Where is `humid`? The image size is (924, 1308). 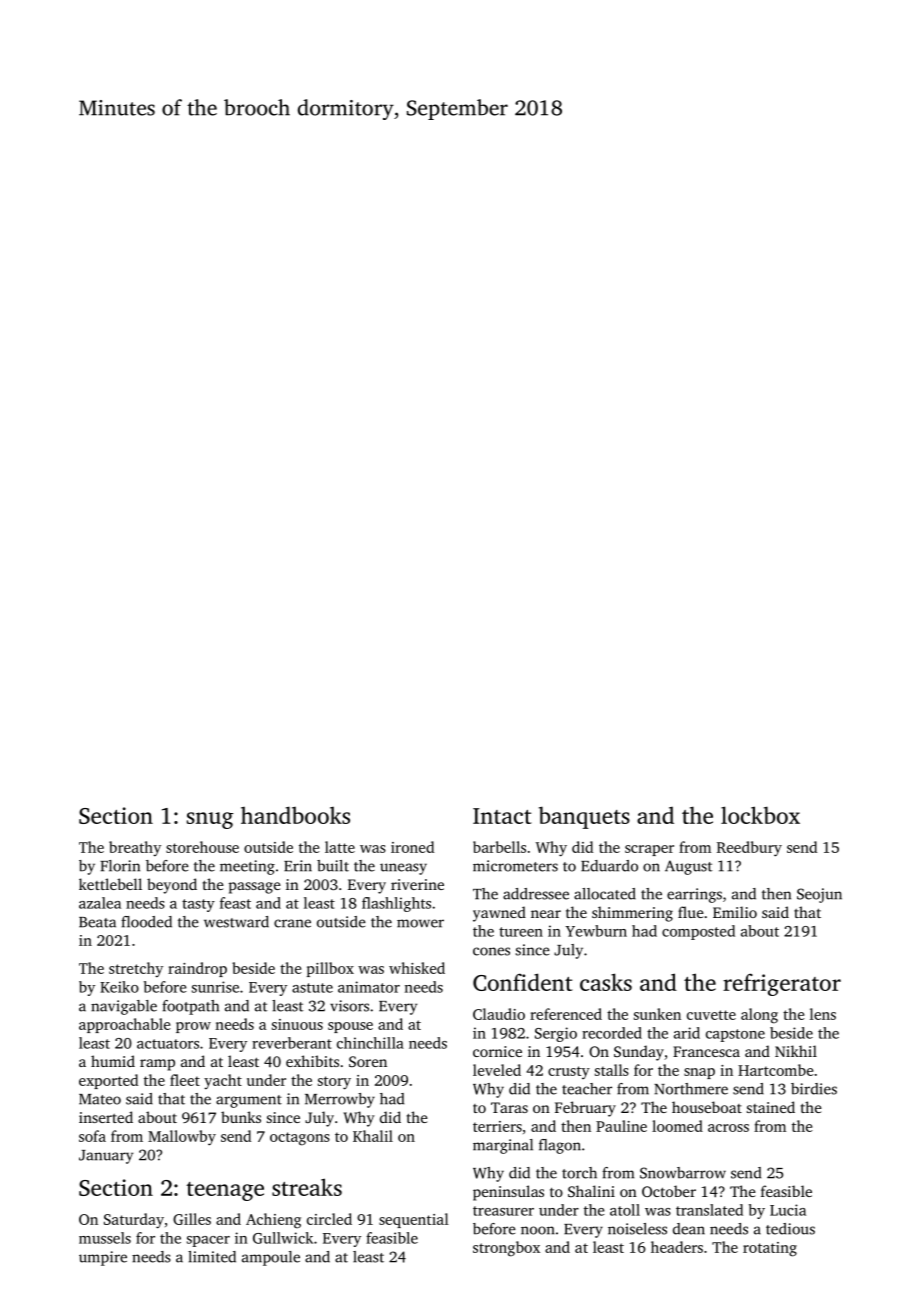 humid is located at coordinates (113, 1061).
